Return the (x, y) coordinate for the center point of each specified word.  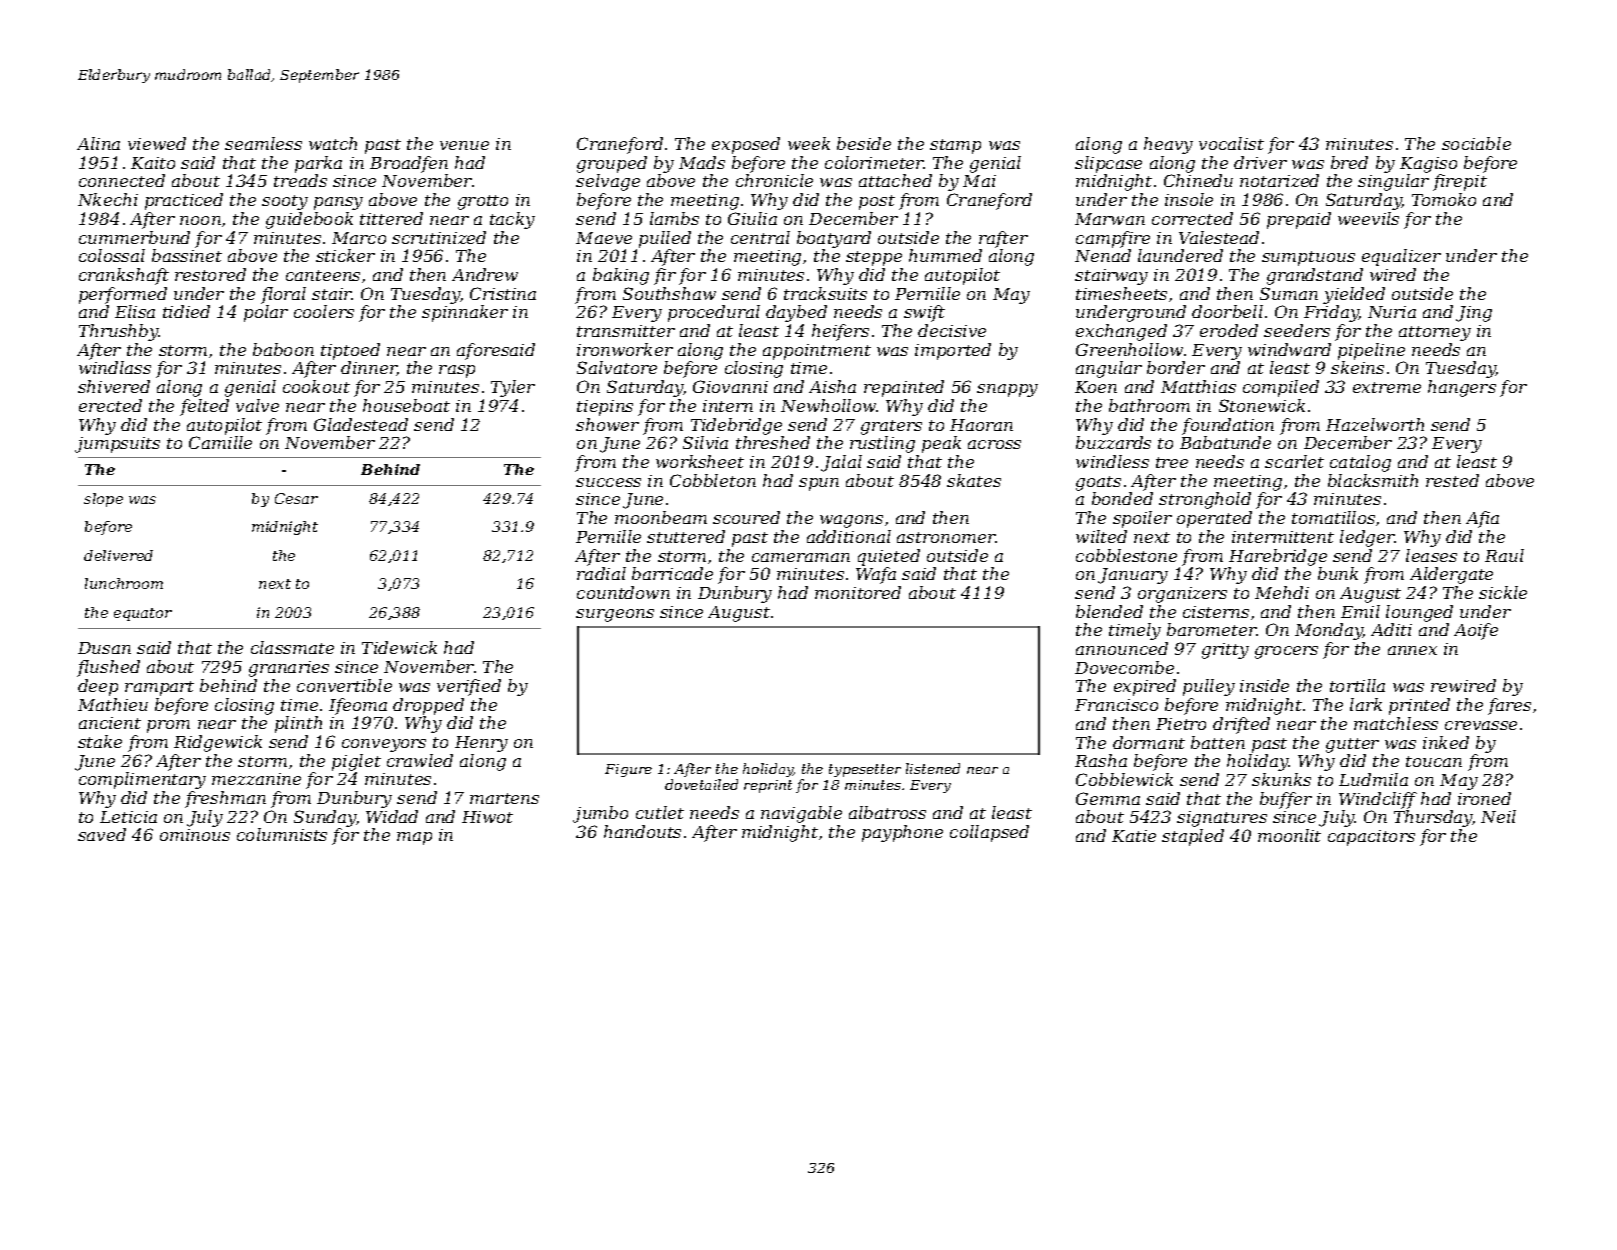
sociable (1476, 143)
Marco (359, 238)
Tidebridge (736, 426)
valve (257, 405)
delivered (118, 555)
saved (102, 834)
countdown (623, 592)
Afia (1482, 519)
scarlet (1294, 461)
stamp (955, 146)
